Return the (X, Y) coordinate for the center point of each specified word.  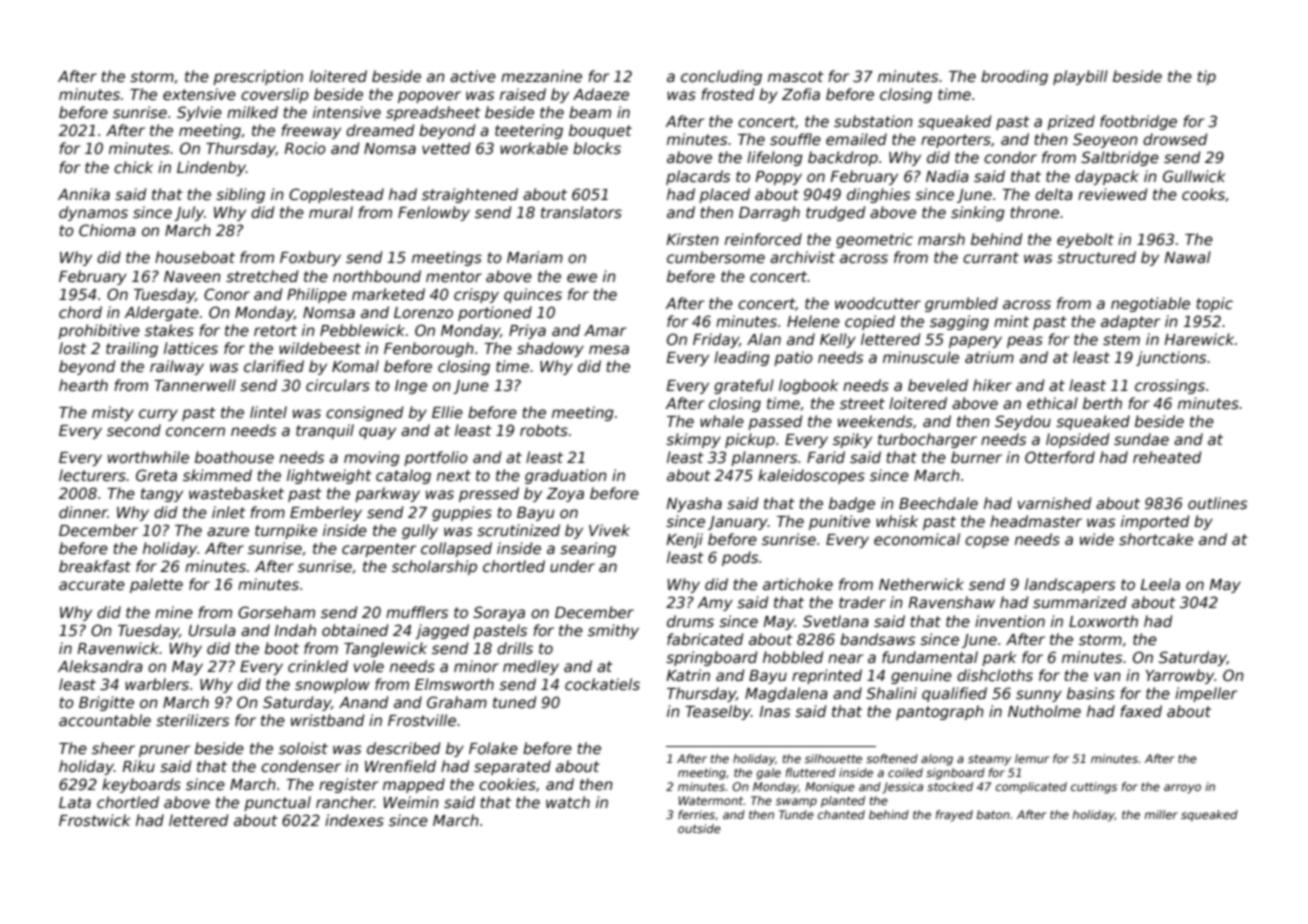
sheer (113, 748)
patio (793, 358)
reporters (956, 141)
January (738, 523)
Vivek (609, 530)
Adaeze (601, 94)
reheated (1167, 457)
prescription (258, 77)
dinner (83, 512)
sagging (959, 322)
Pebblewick (362, 330)
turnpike (286, 531)
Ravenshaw (951, 602)
